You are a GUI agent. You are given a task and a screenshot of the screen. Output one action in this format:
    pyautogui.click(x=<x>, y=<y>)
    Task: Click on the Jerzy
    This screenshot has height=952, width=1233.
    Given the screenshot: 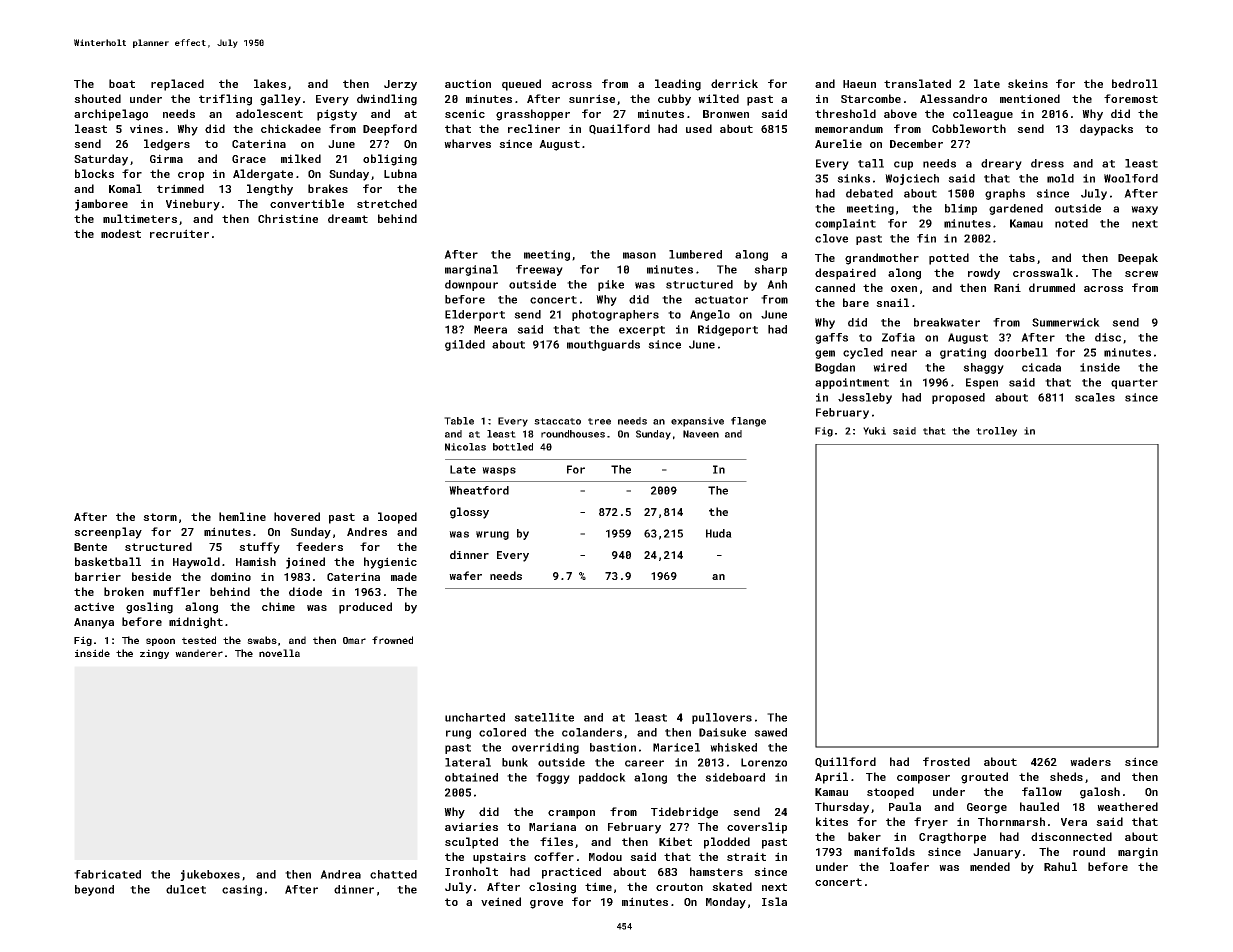 What is the action you would take?
    pyautogui.click(x=400, y=85)
